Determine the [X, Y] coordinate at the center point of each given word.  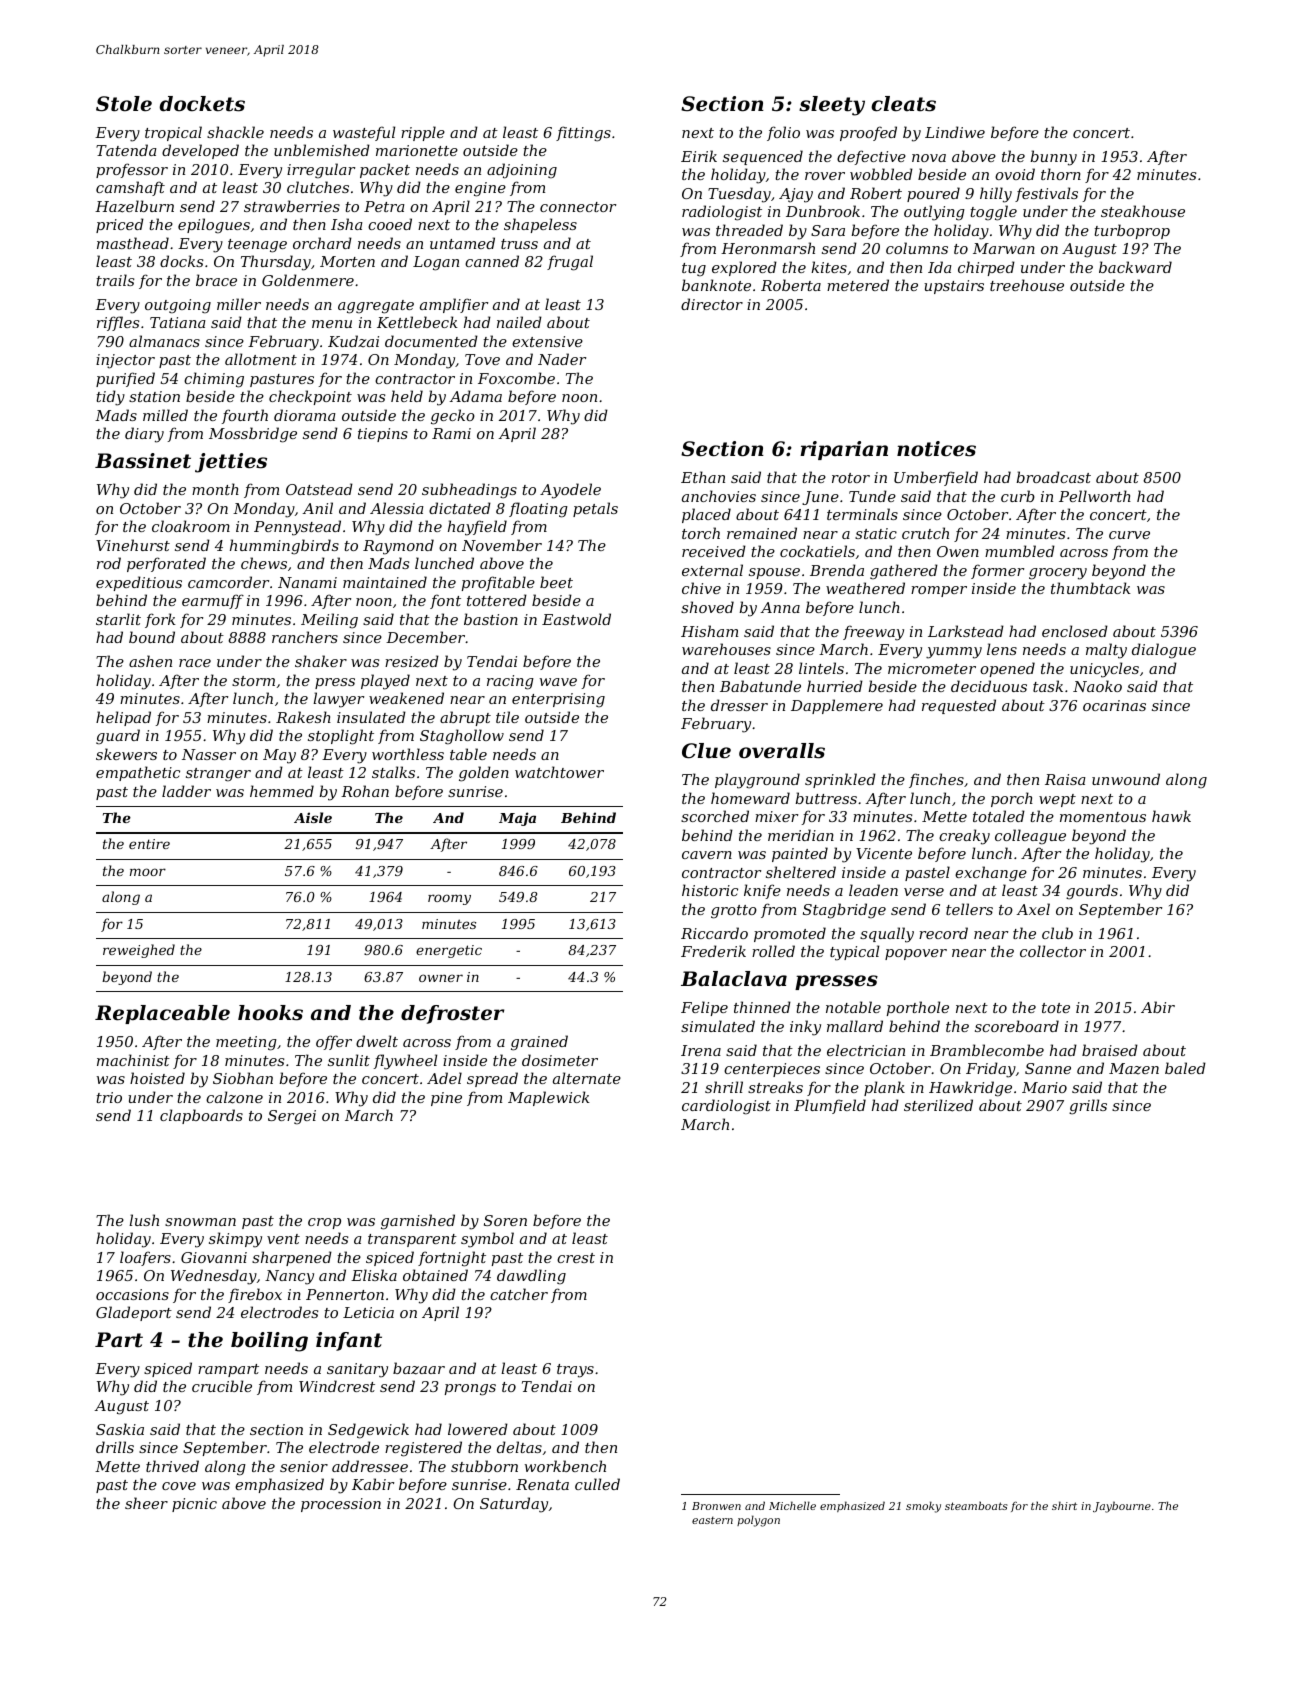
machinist [133, 1060]
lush [144, 1220]
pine [446, 1099]
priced [120, 225]
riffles [118, 323]
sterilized [938, 1105]
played [385, 682]
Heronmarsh [768, 248]
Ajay [796, 195]
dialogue [1164, 651]
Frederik [713, 951]
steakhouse [1143, 211]
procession [341, 1505]
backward [1135, 267]
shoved [707, 607]
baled [1185, 1068]
